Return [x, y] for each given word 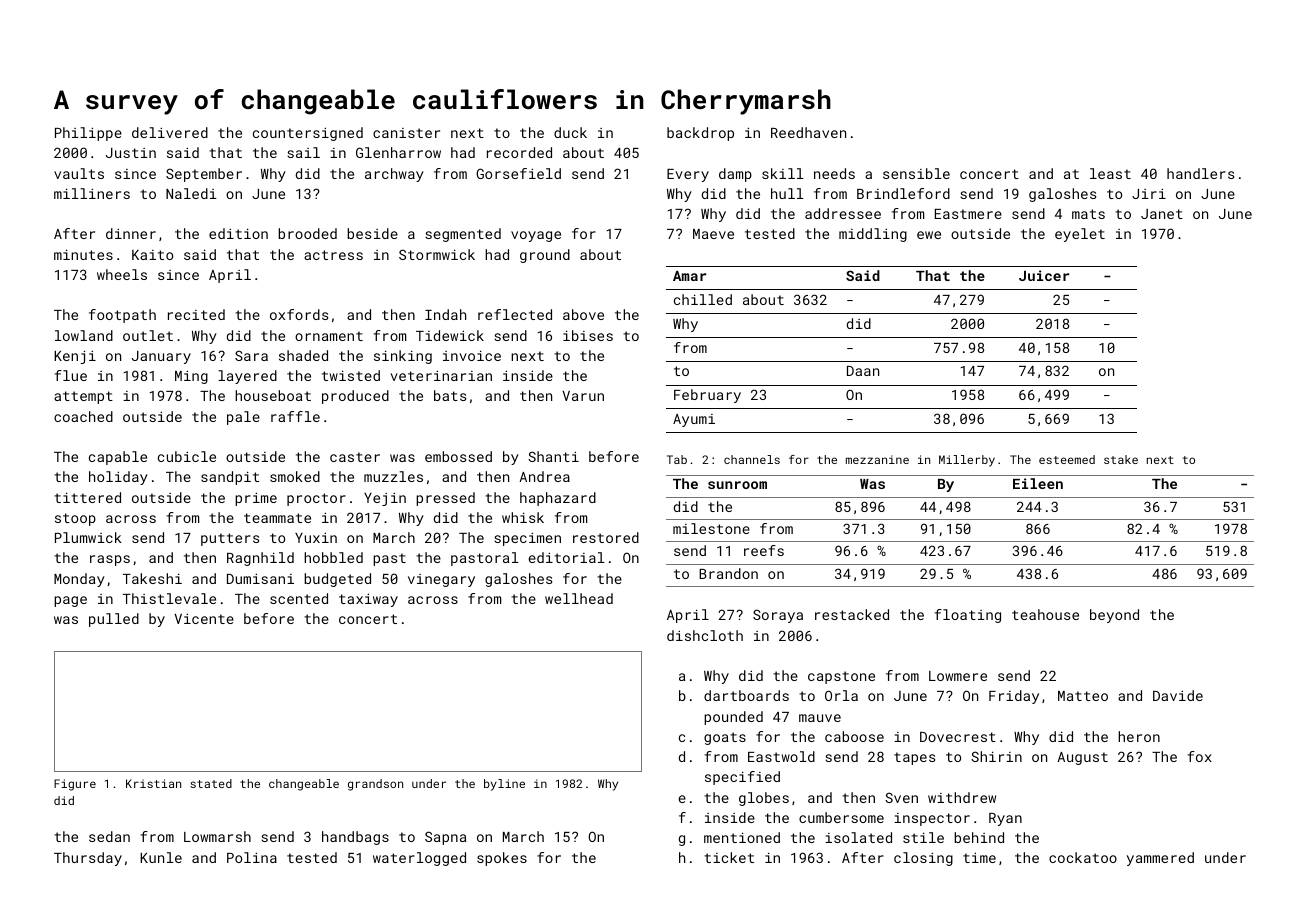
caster [355, 457]
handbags [355, 838]
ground [545, 256]
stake [1121, 459]
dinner [131, 233]
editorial [566, 557]
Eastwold [781, 756]
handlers [1200, 173]
